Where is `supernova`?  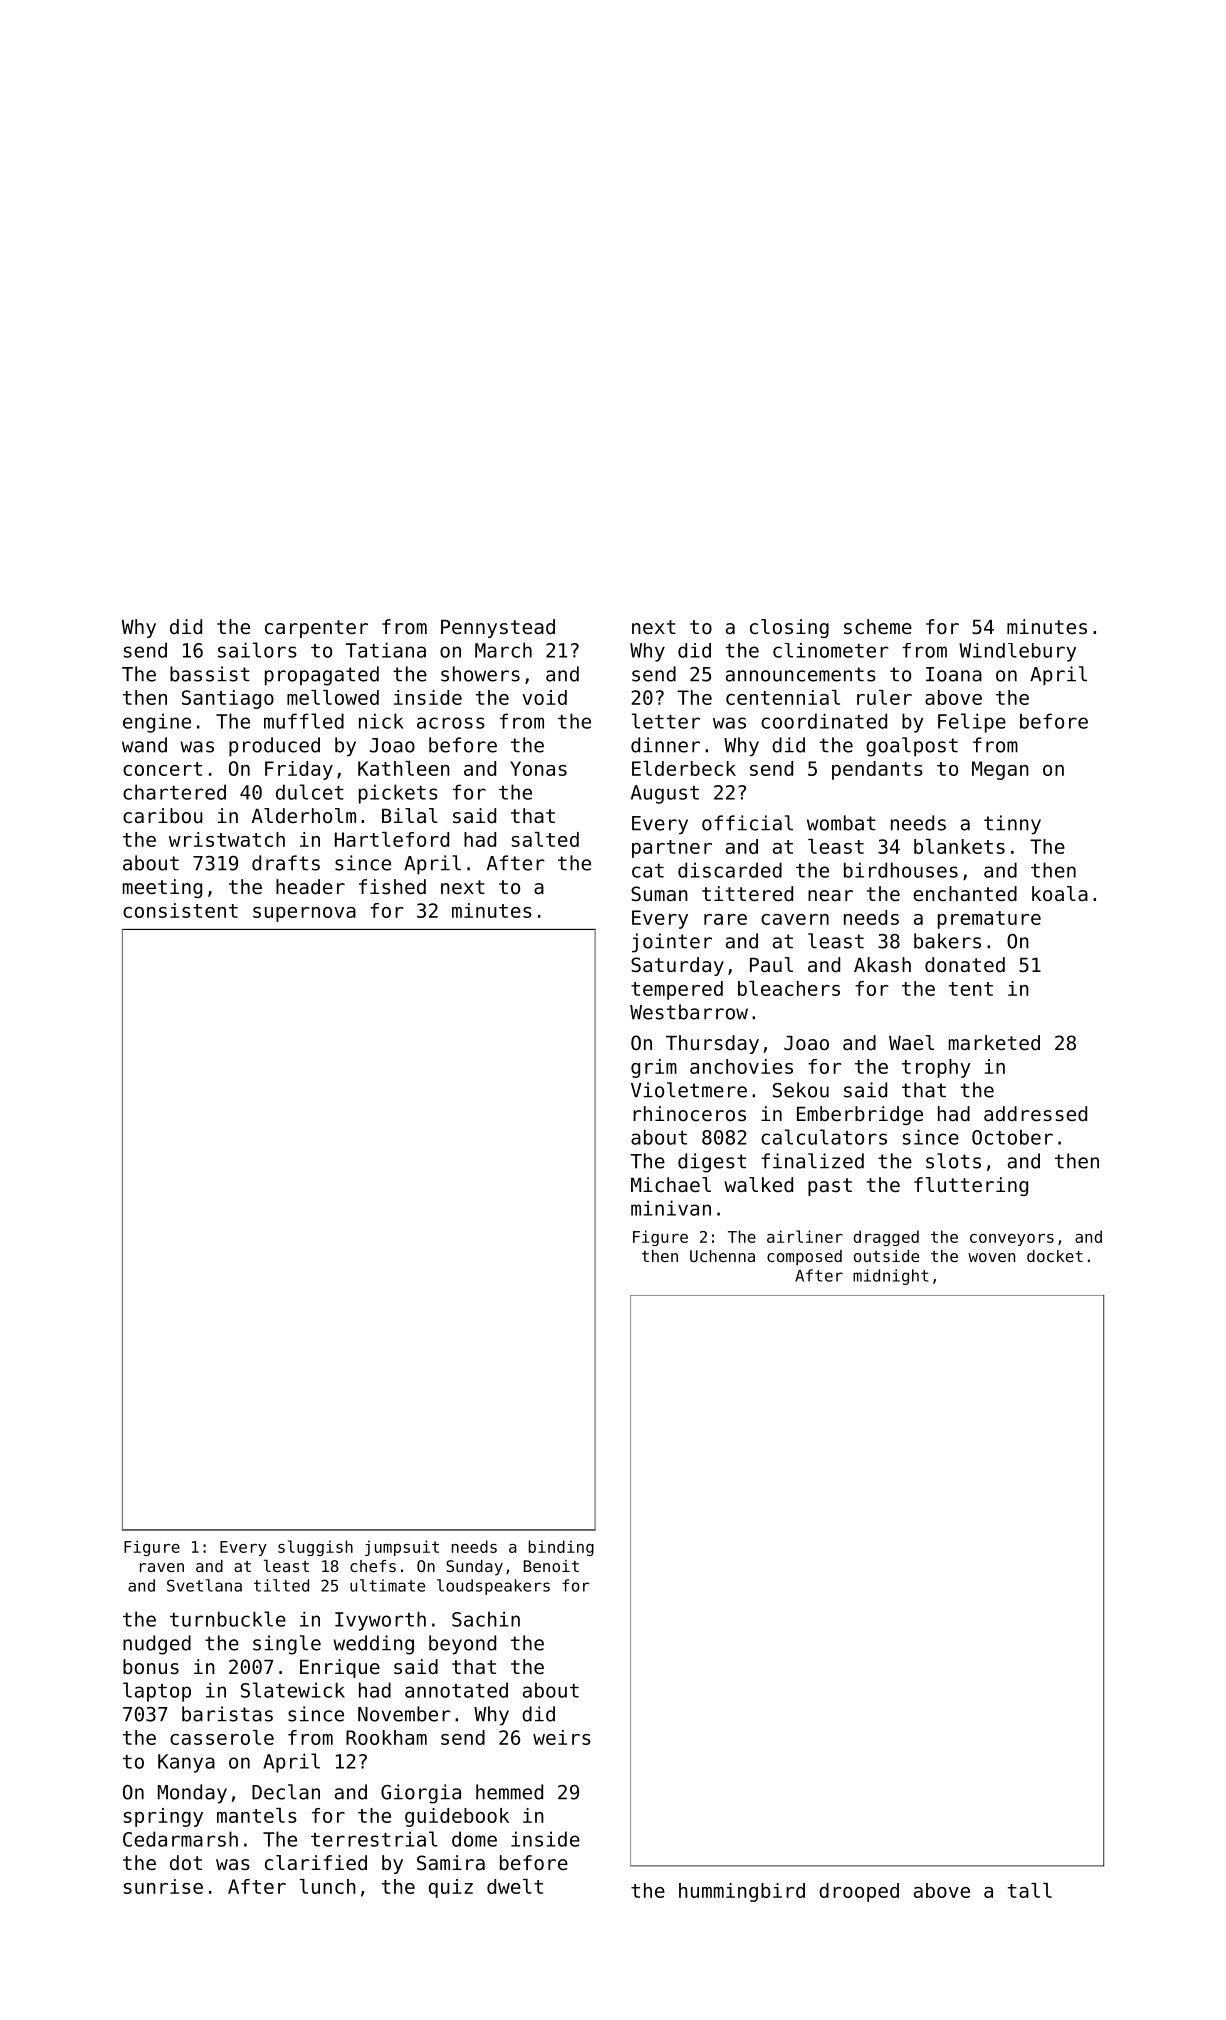
supernova is located at coordinates (304, 914).
